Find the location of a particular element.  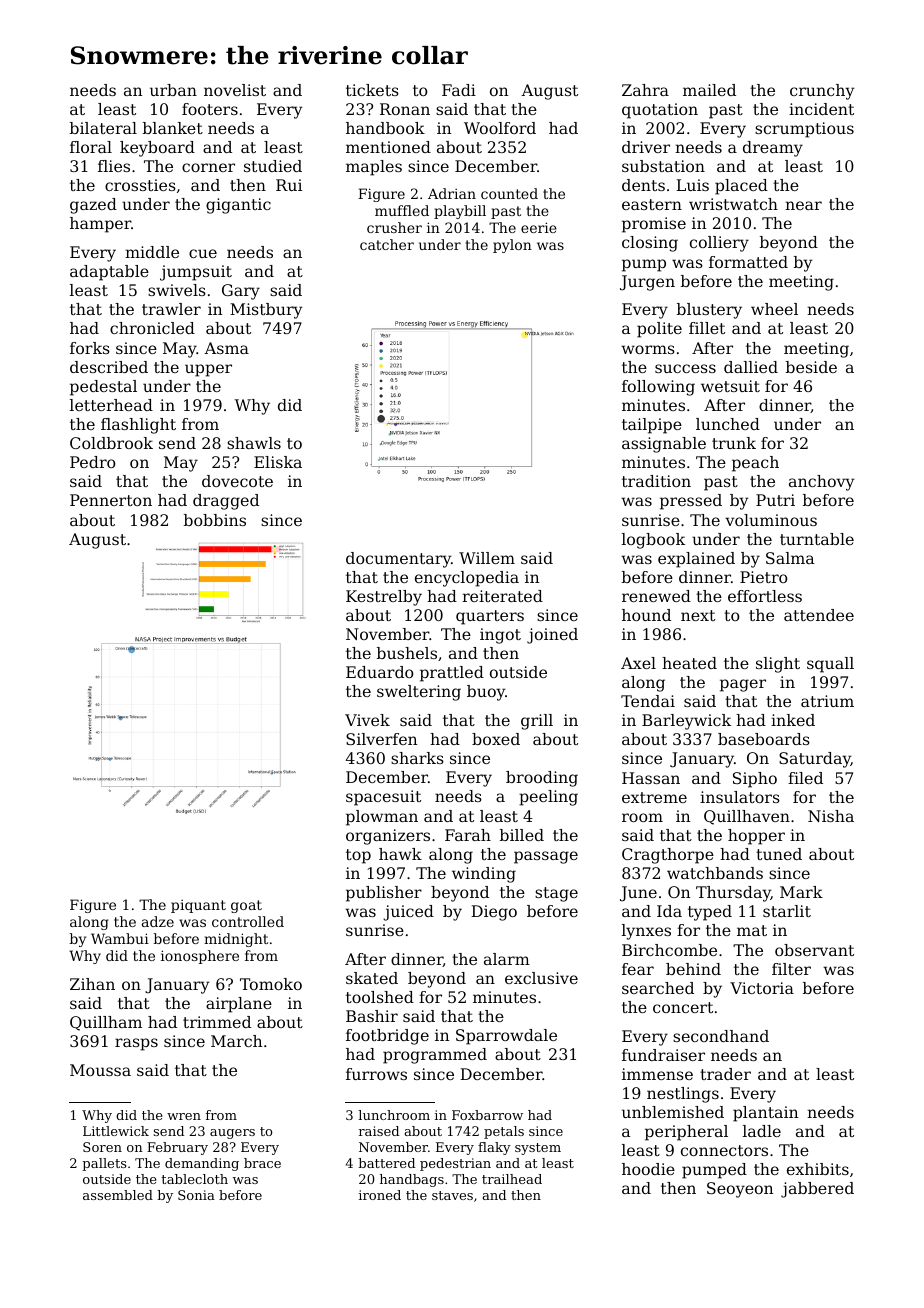

Fadi is located at coordinates (459, 90).
